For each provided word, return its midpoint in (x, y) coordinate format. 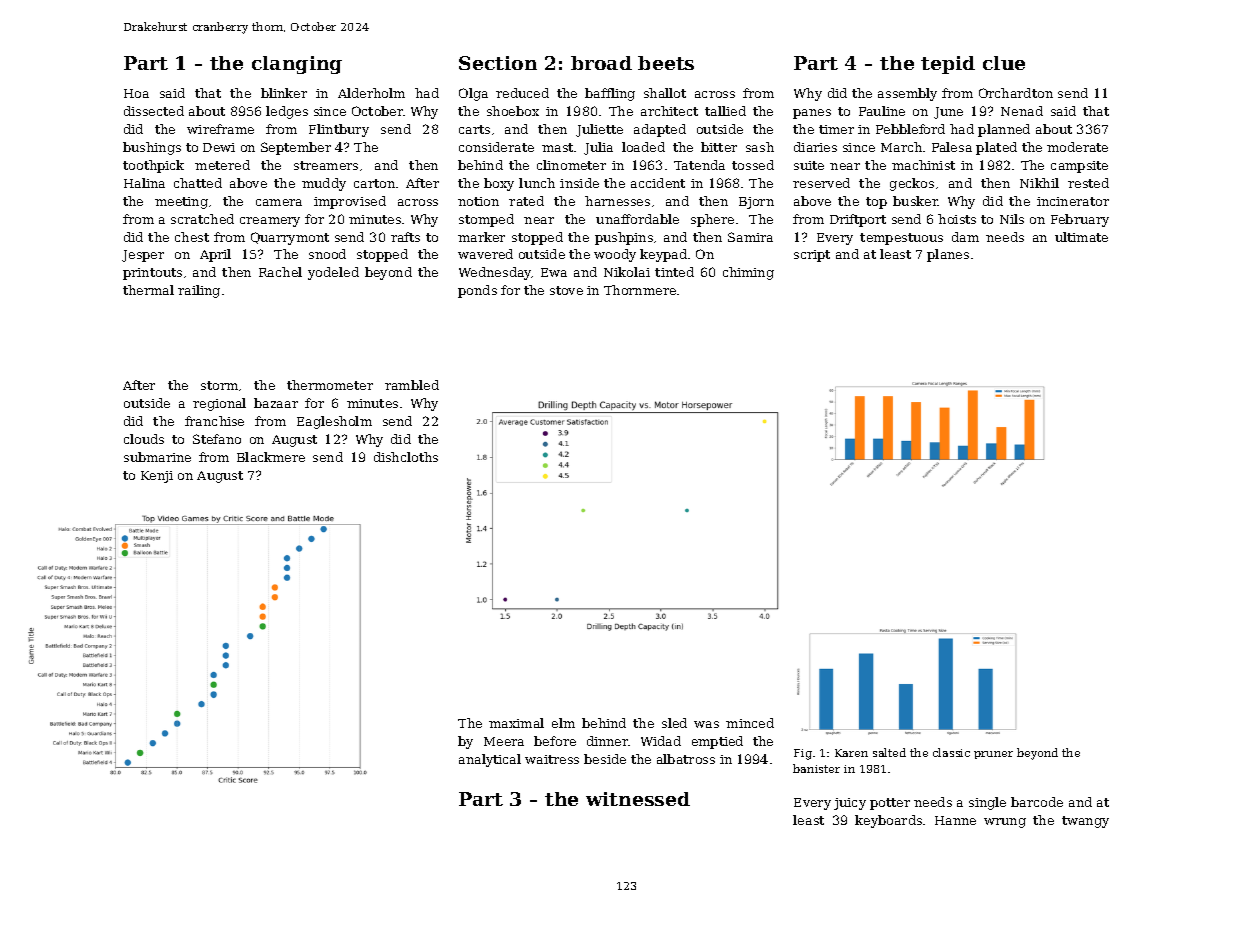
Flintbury (339, 130)
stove (566, 290)
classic (951, 752)
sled (674, 723)
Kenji (157, 477)
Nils (1012, 219)
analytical (490, 760)
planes (948, 255)
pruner (993, 755)
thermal (148, 290)
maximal (516, 723)
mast (557, 147)
